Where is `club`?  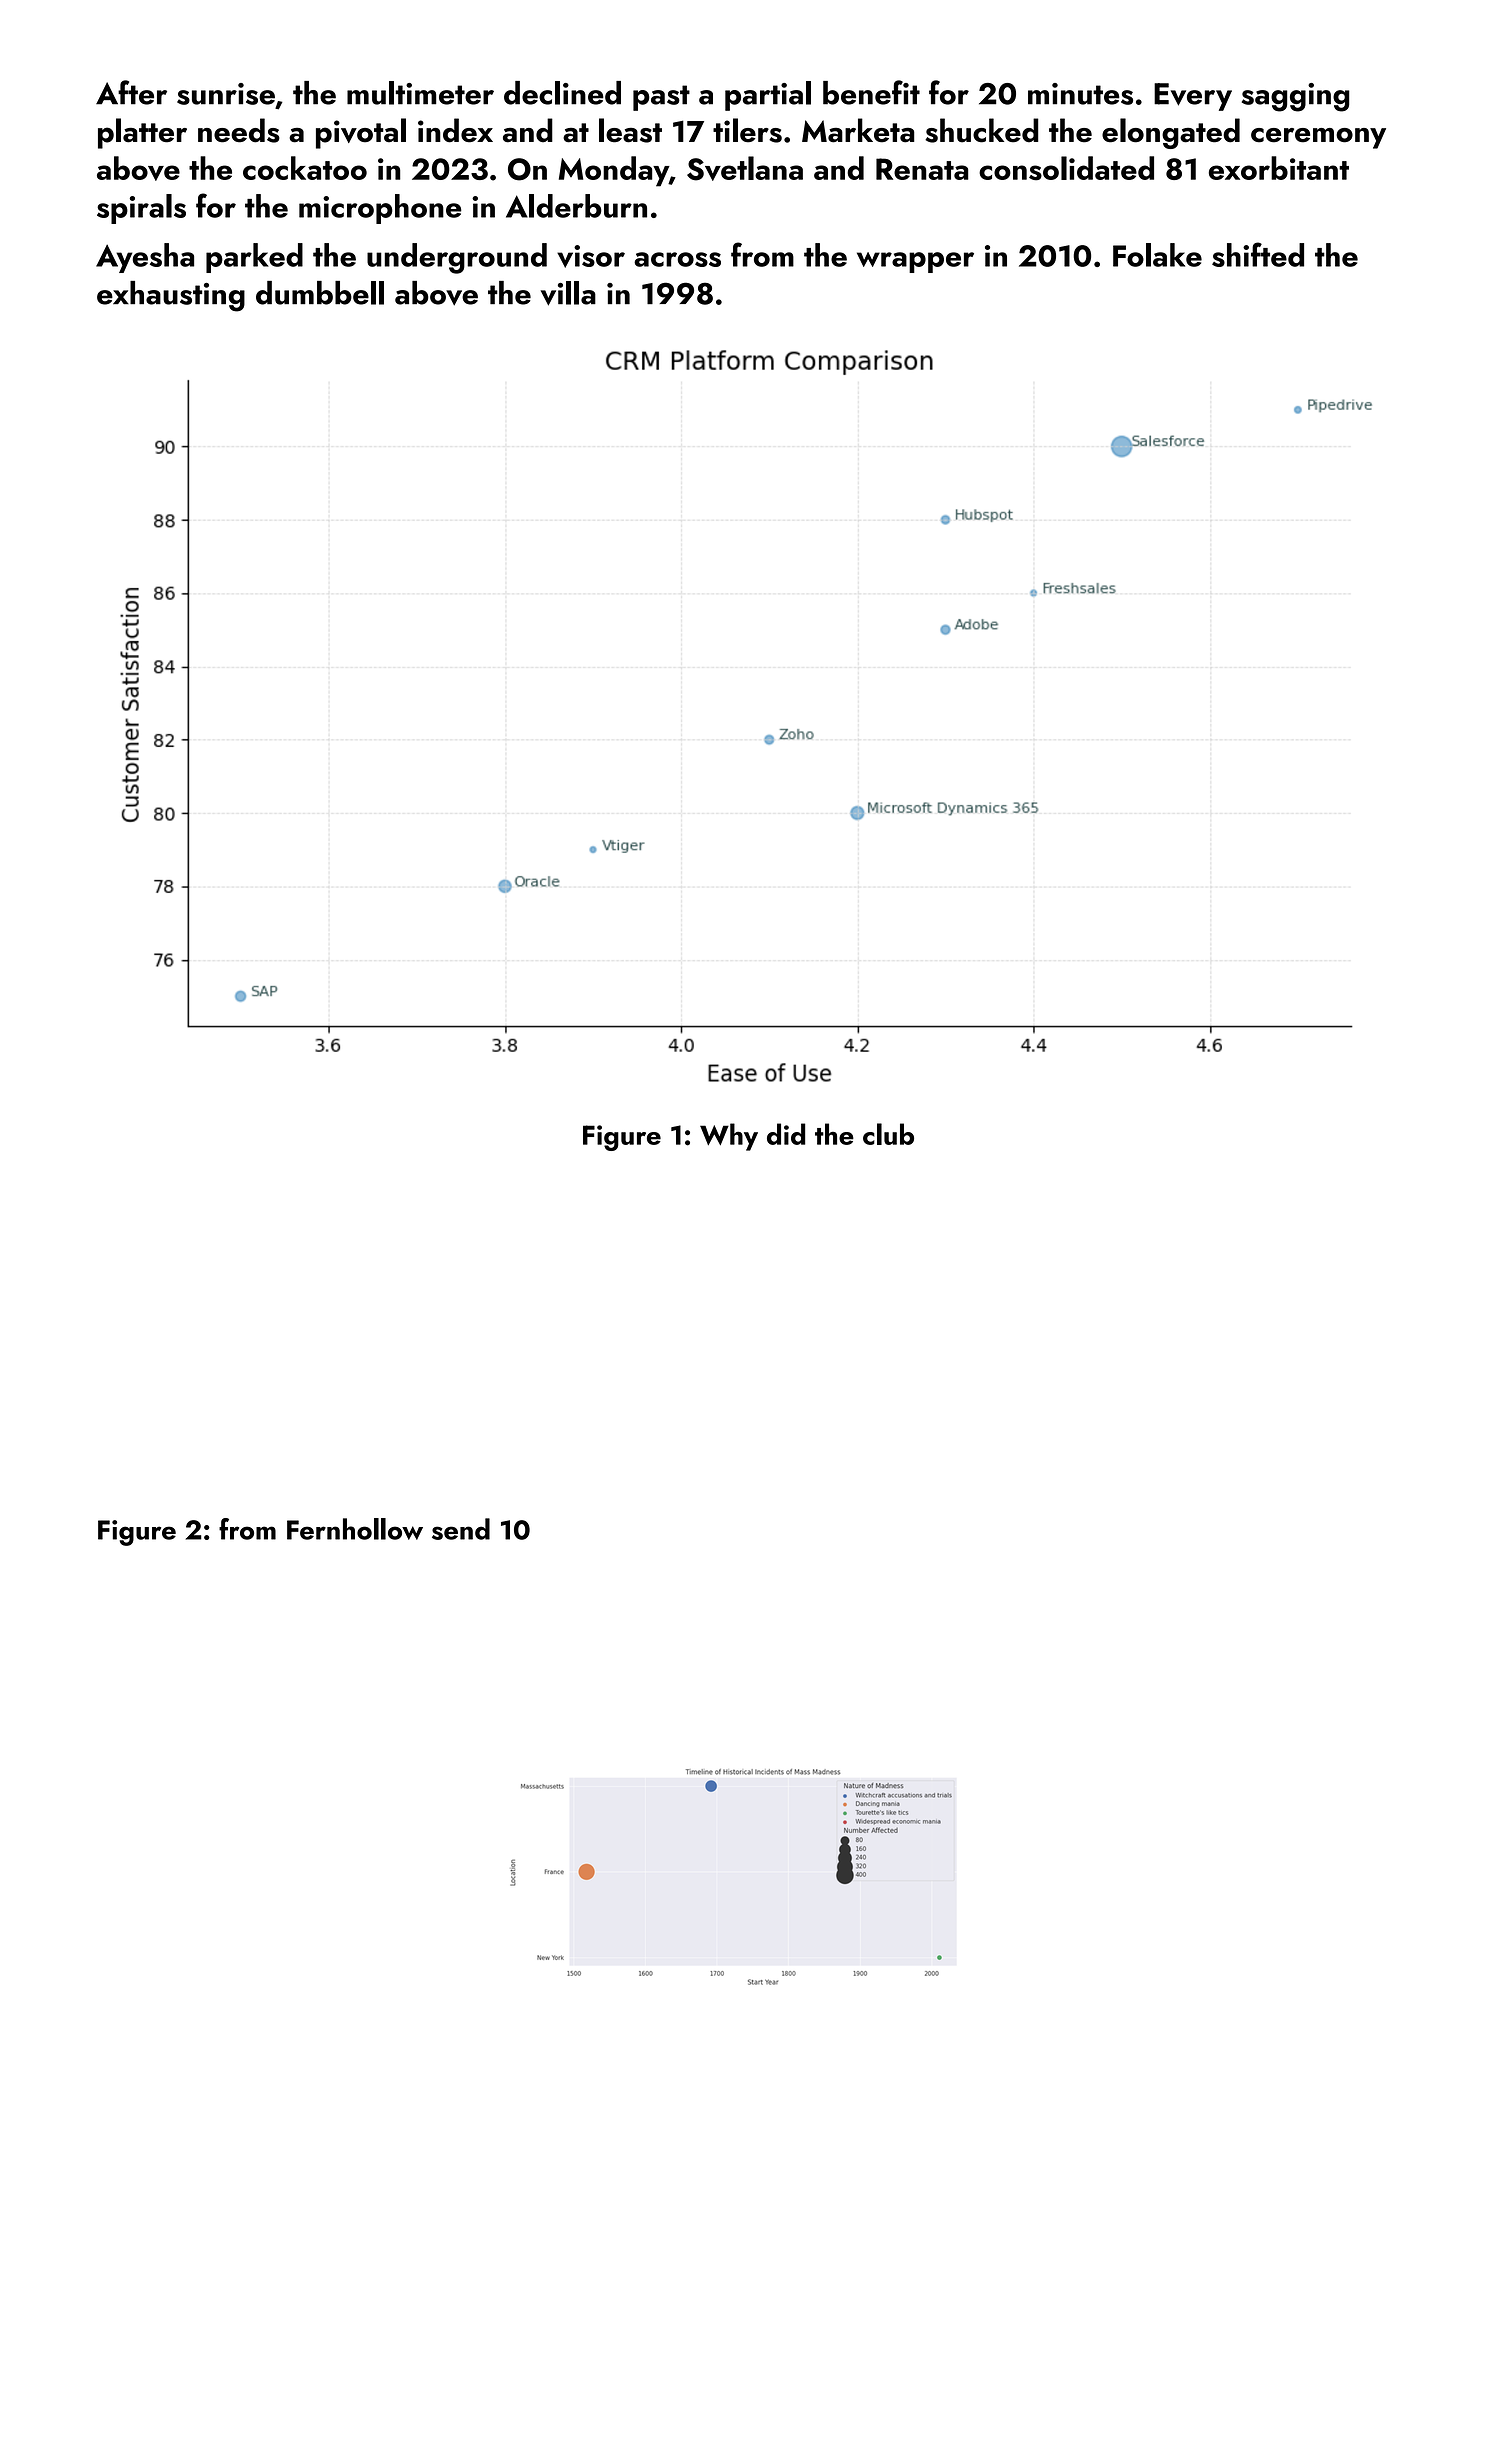 club is located at coordinates (888, 1134).
